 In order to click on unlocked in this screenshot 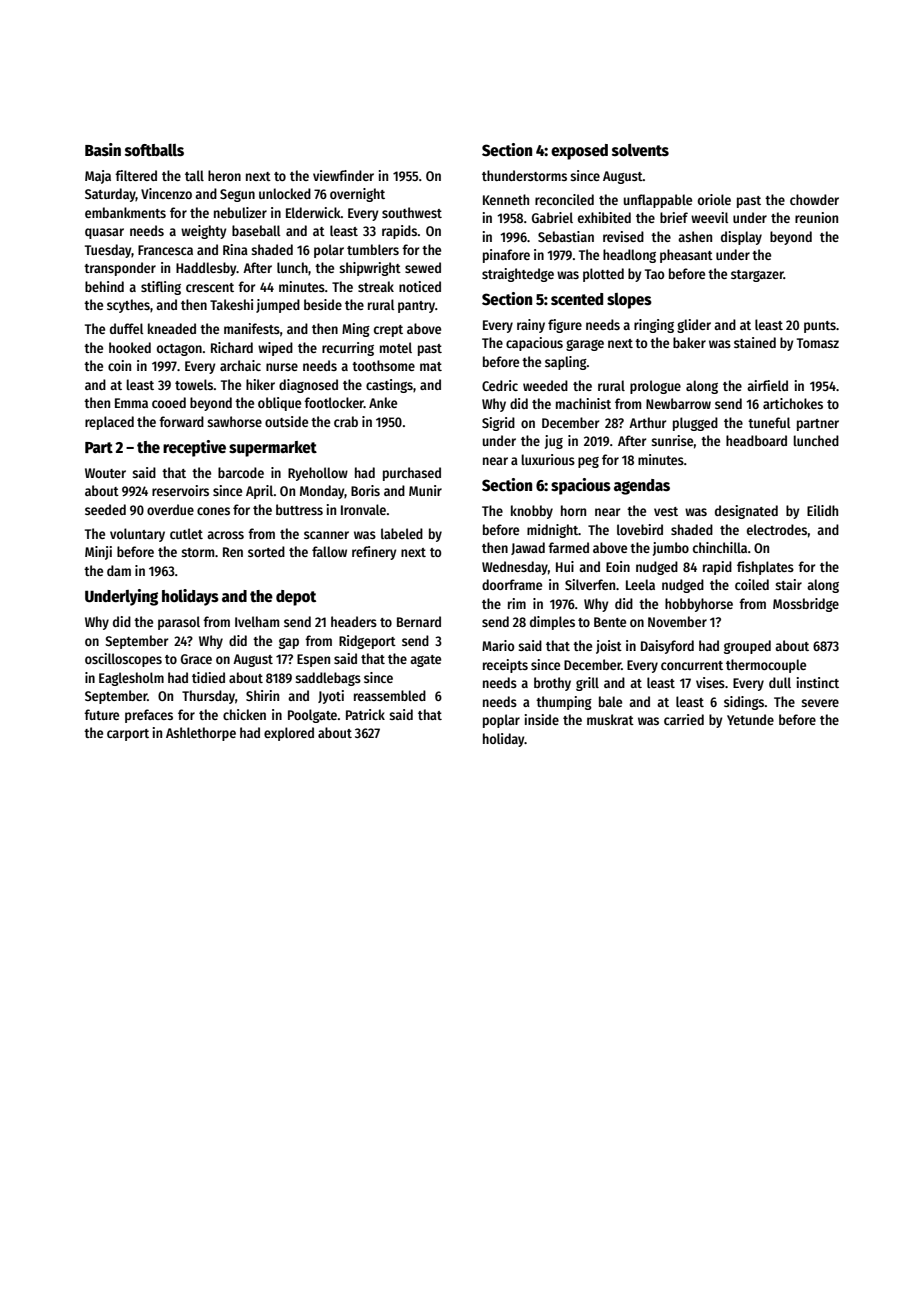, I will do `click(285, 193)`.
